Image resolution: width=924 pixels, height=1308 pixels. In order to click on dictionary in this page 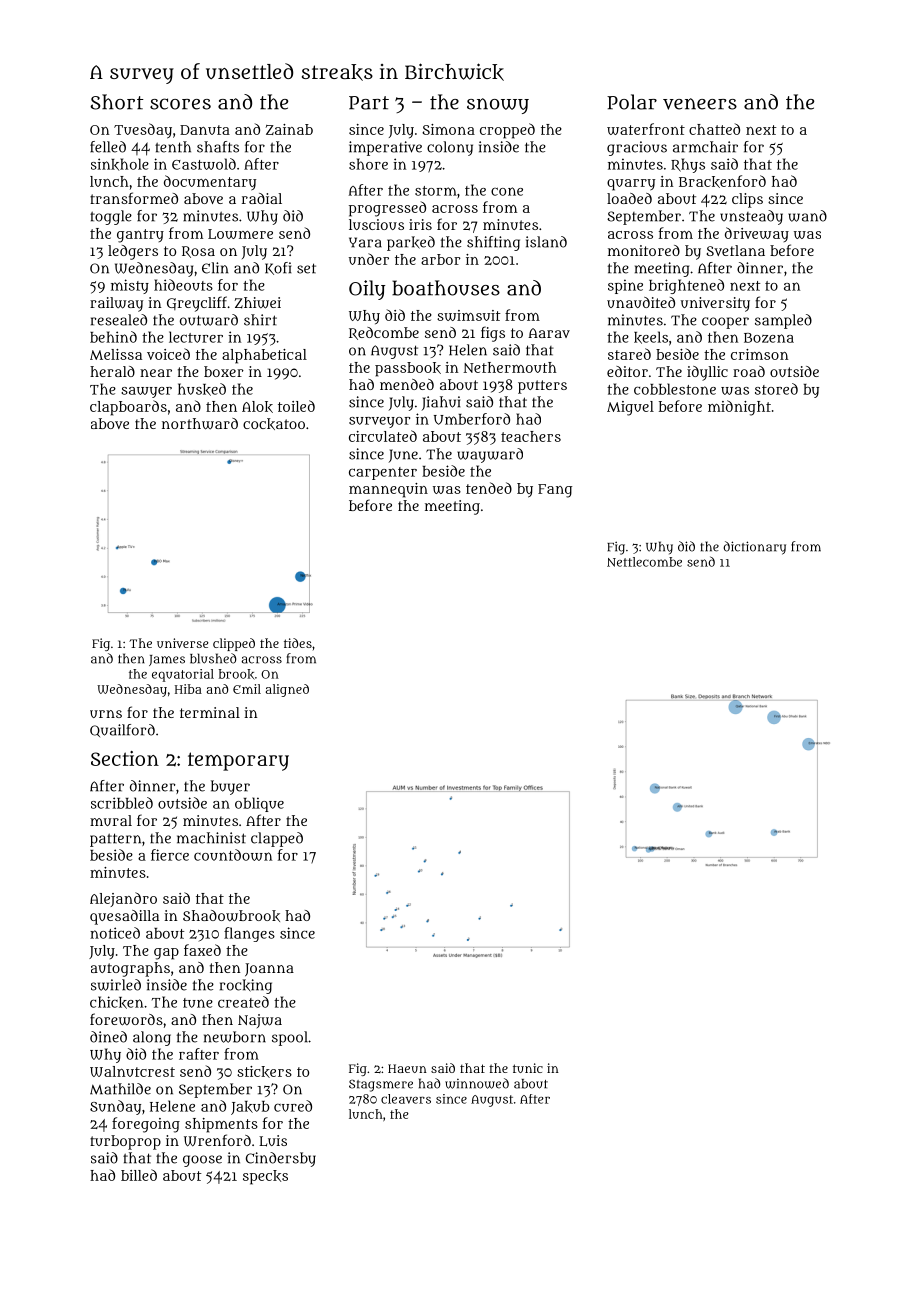, I will do `click(754, 548)`.
